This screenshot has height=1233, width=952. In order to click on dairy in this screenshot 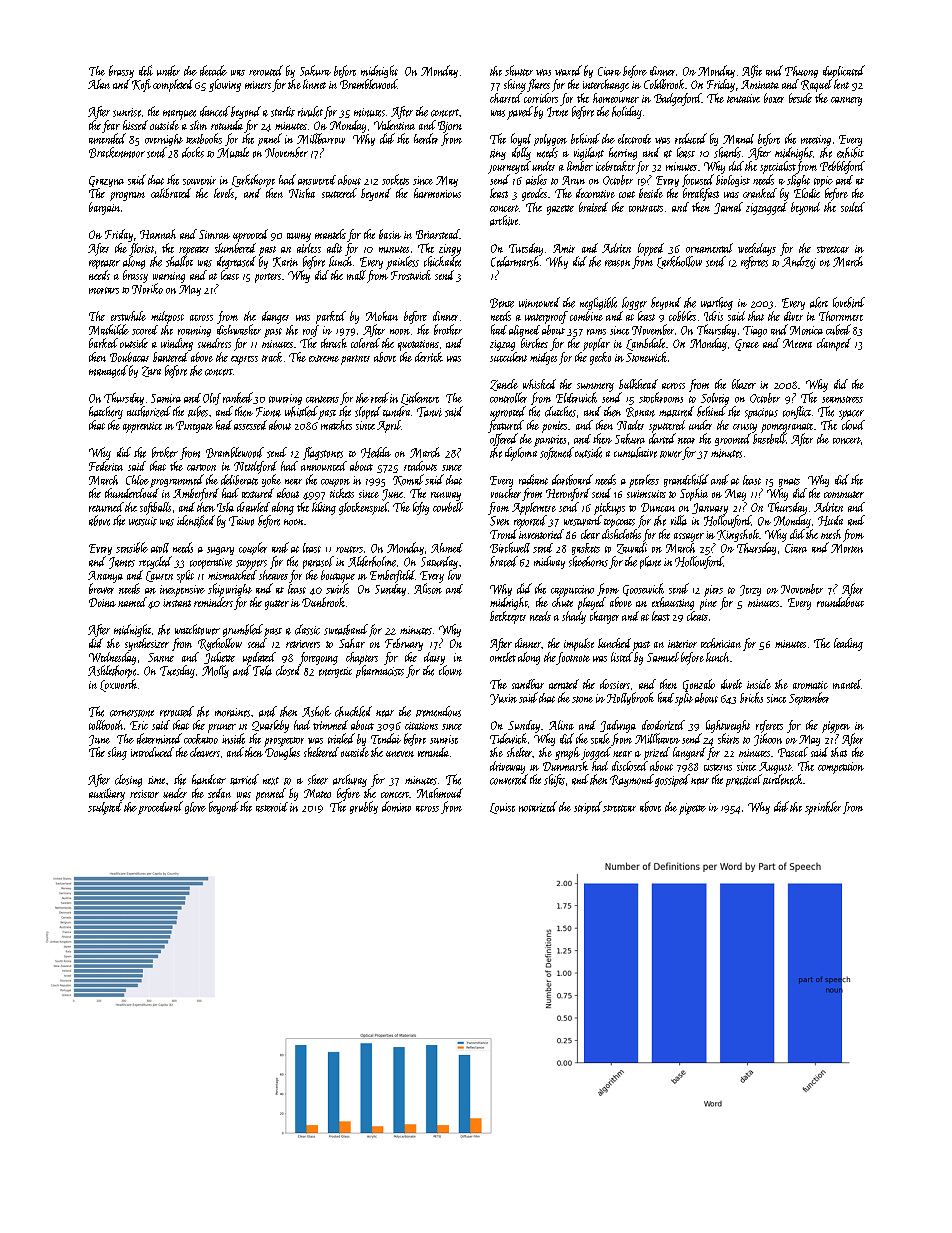, I will do `click(434, 658)`.
